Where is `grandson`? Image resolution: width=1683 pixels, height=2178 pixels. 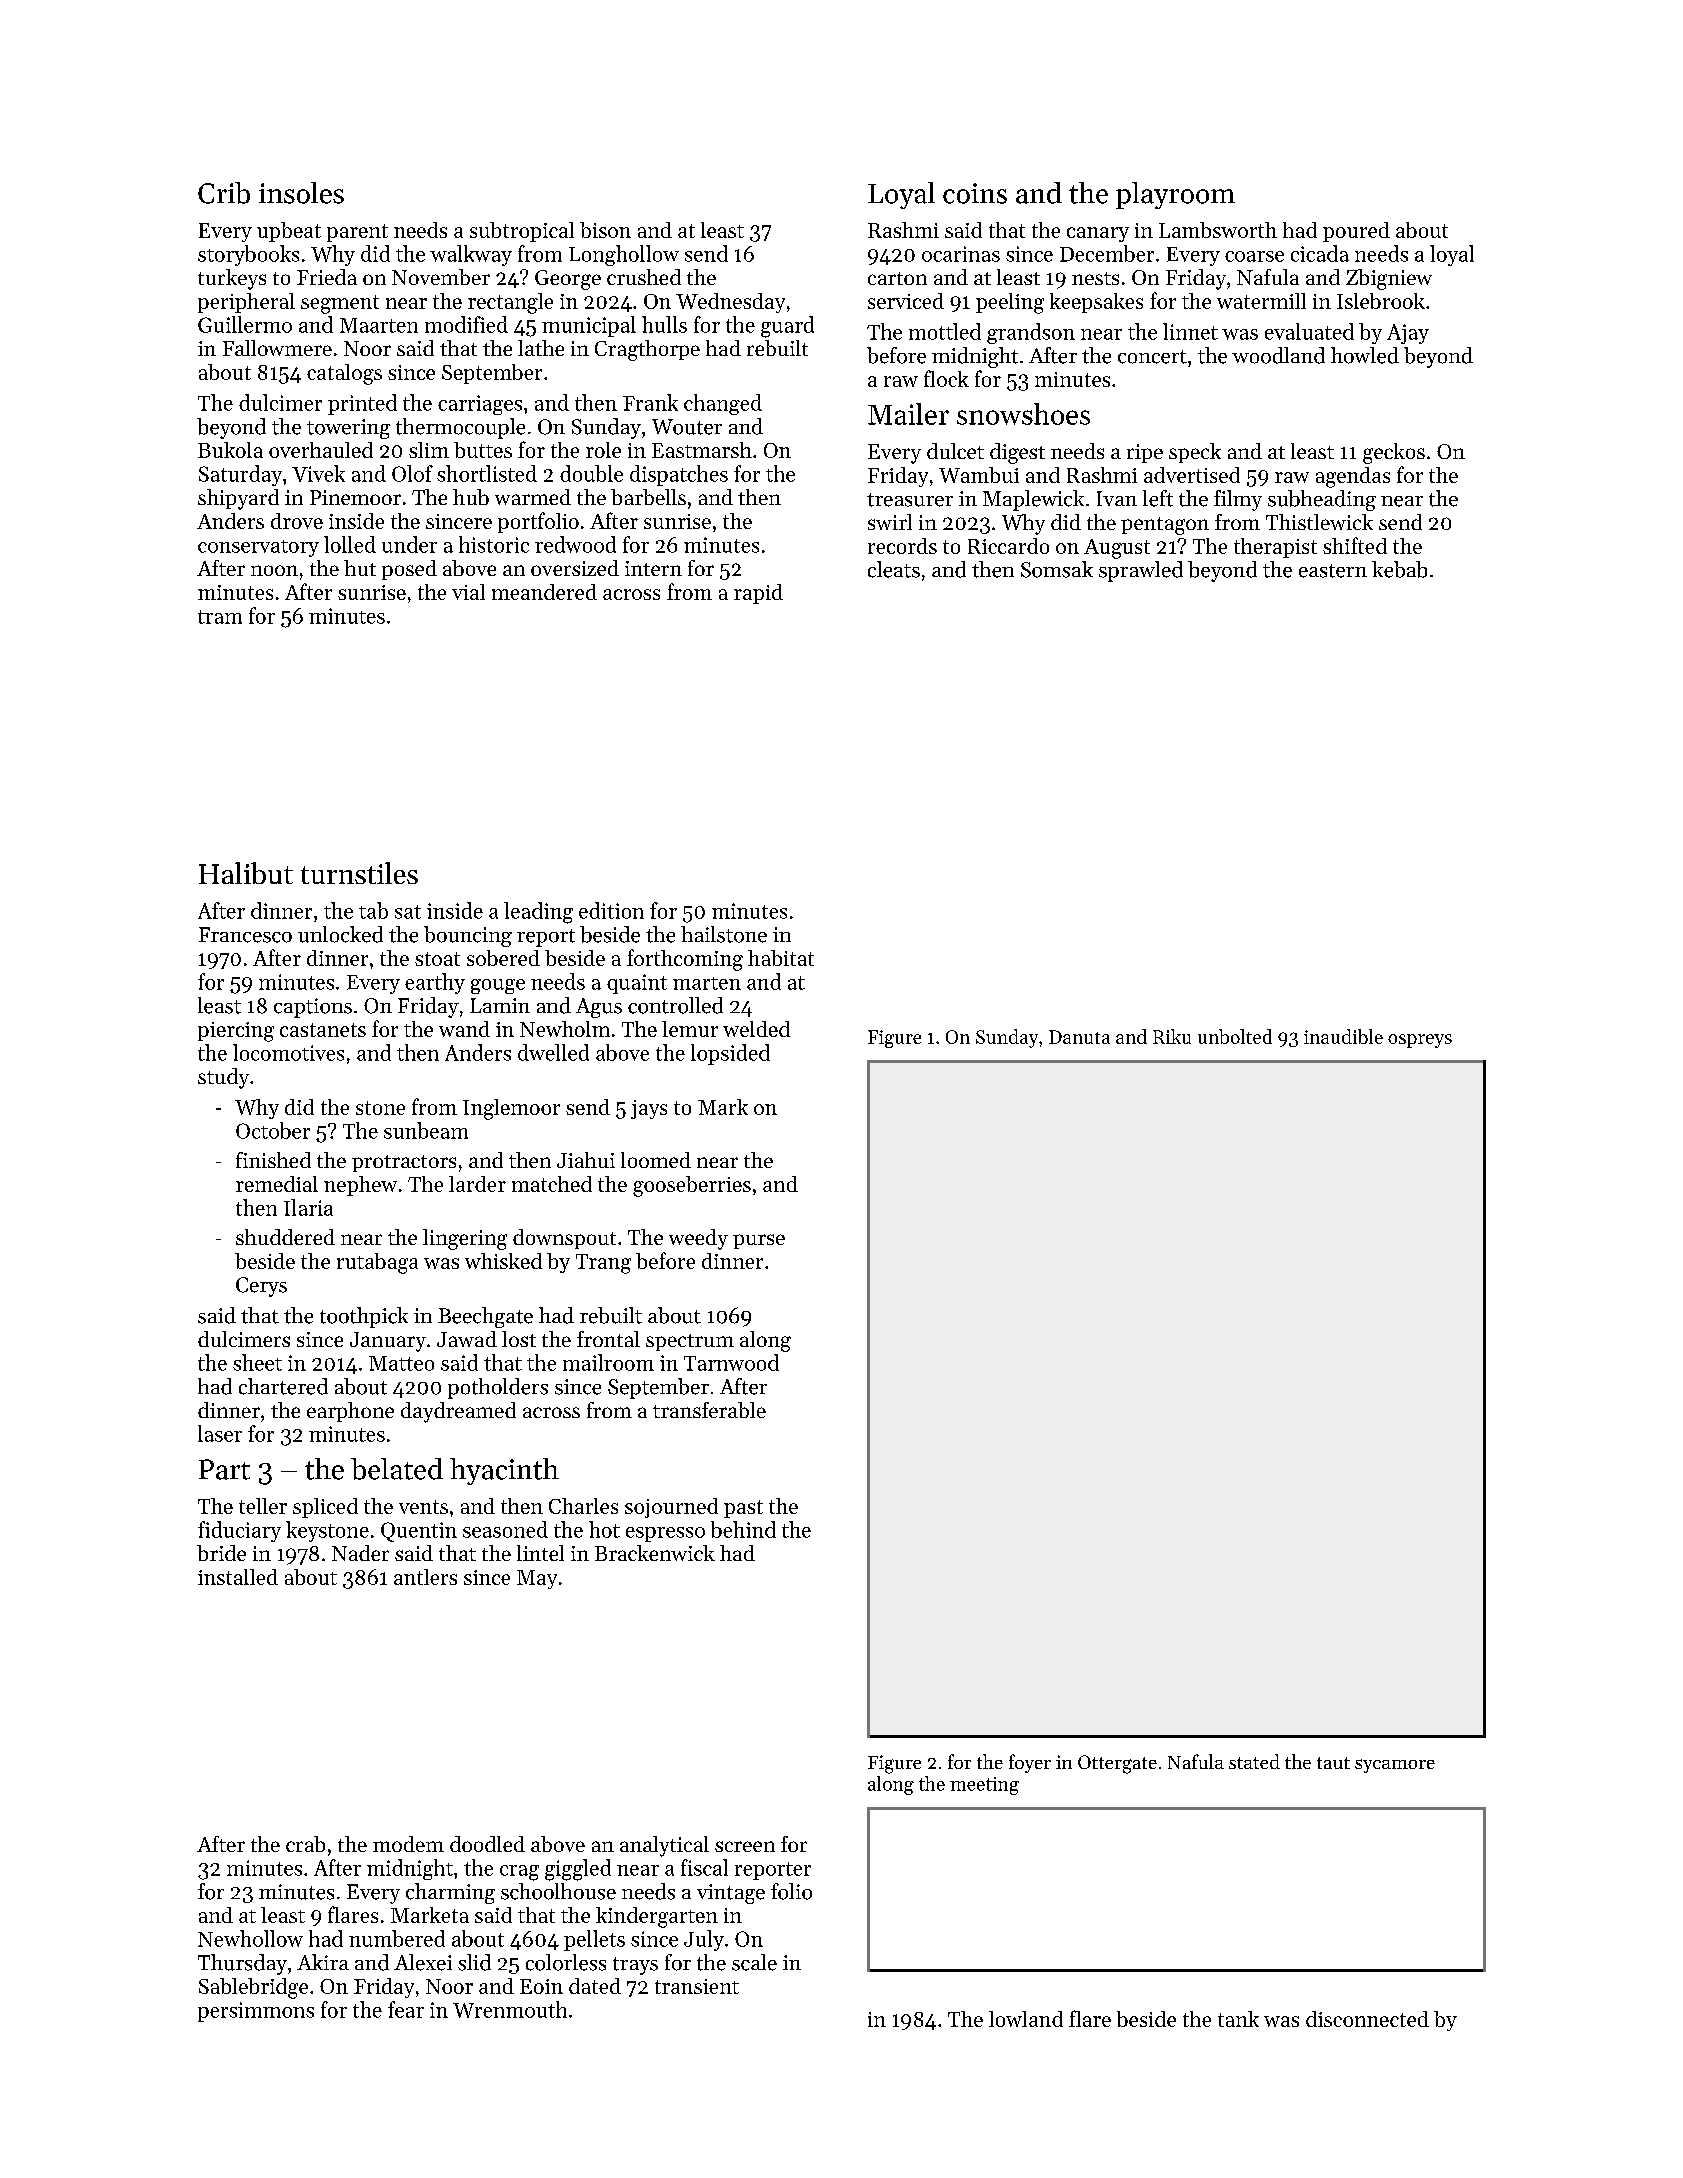 grandson is located at coordinates (1031, 333).
